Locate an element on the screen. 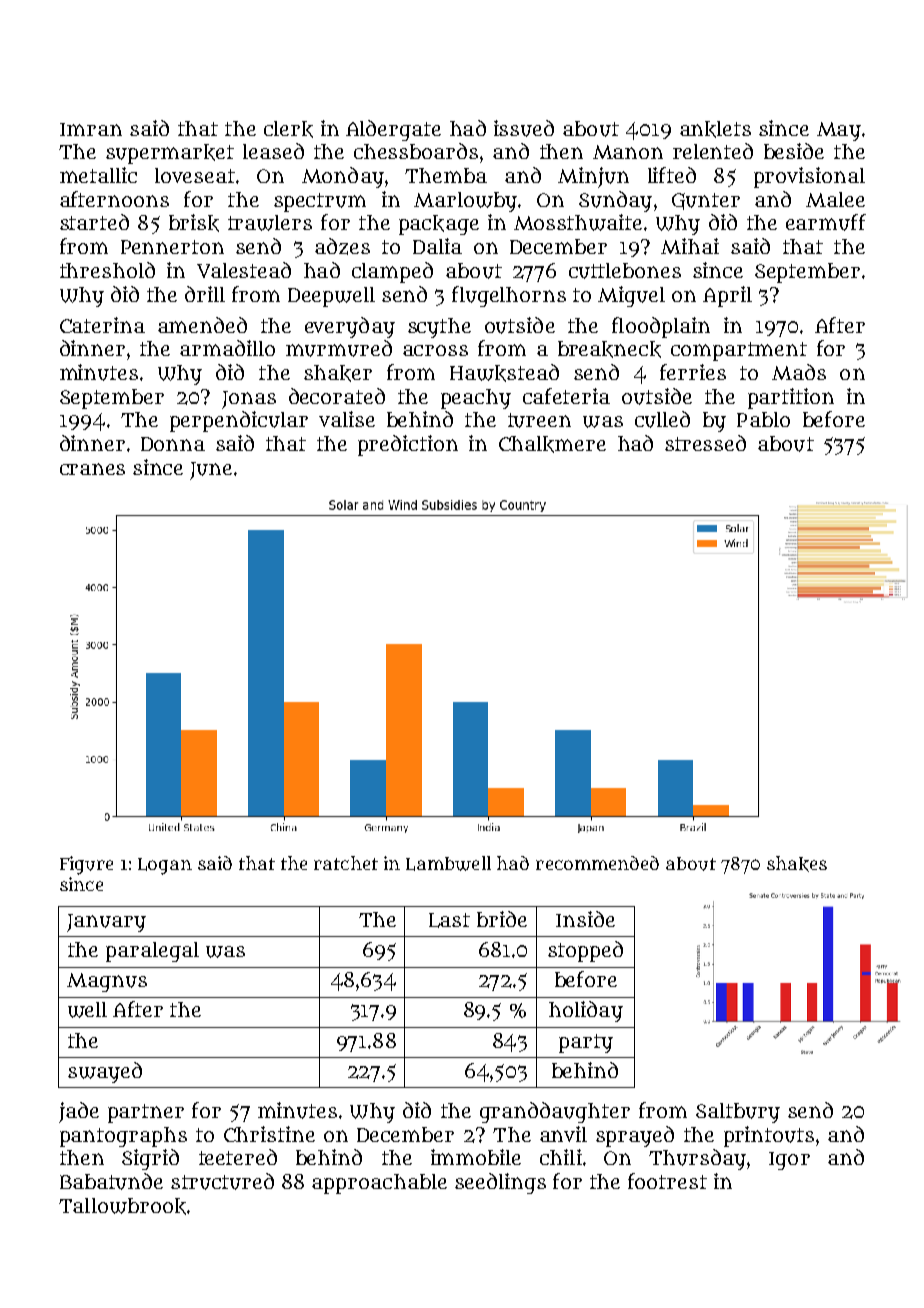 The width and height of the screenshot is (924, 1308). paralegal is located at coordinates (152, 952).
